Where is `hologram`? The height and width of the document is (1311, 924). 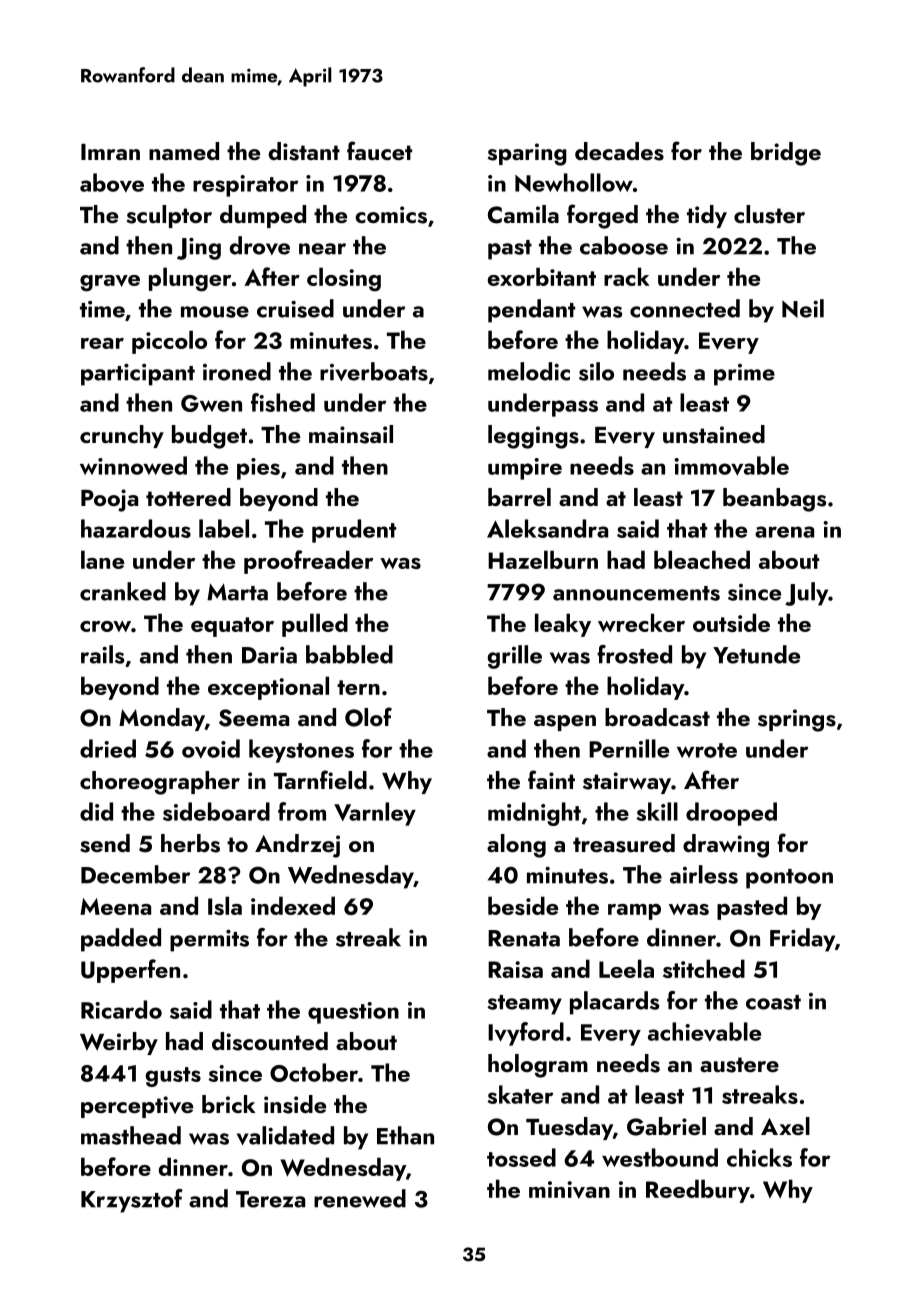
hologram is located at coordinates (538, 1066).
